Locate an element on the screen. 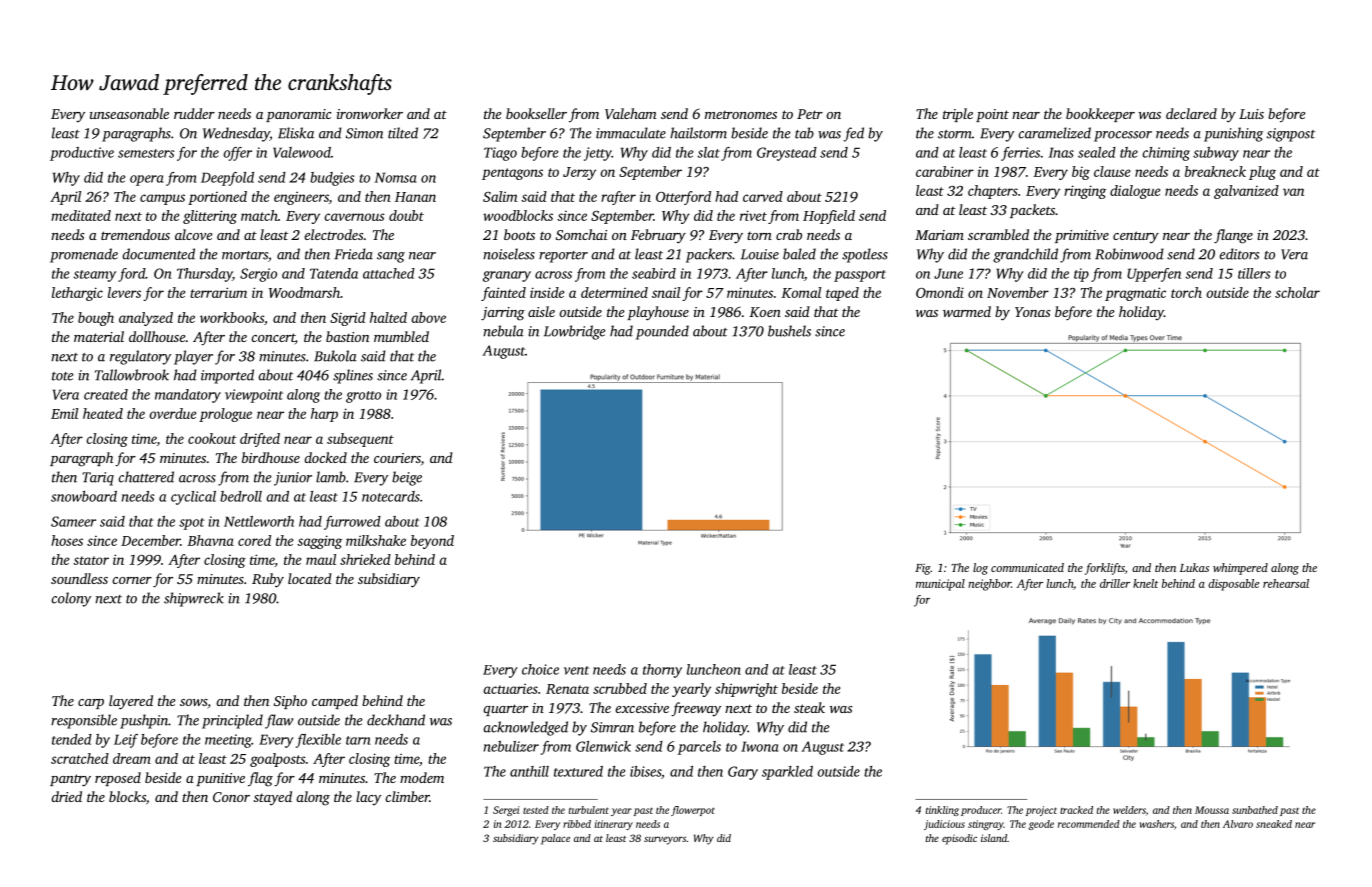 This screenshot has width=1372, height=887. pragmatic is located at coordinates (1135, 294).
